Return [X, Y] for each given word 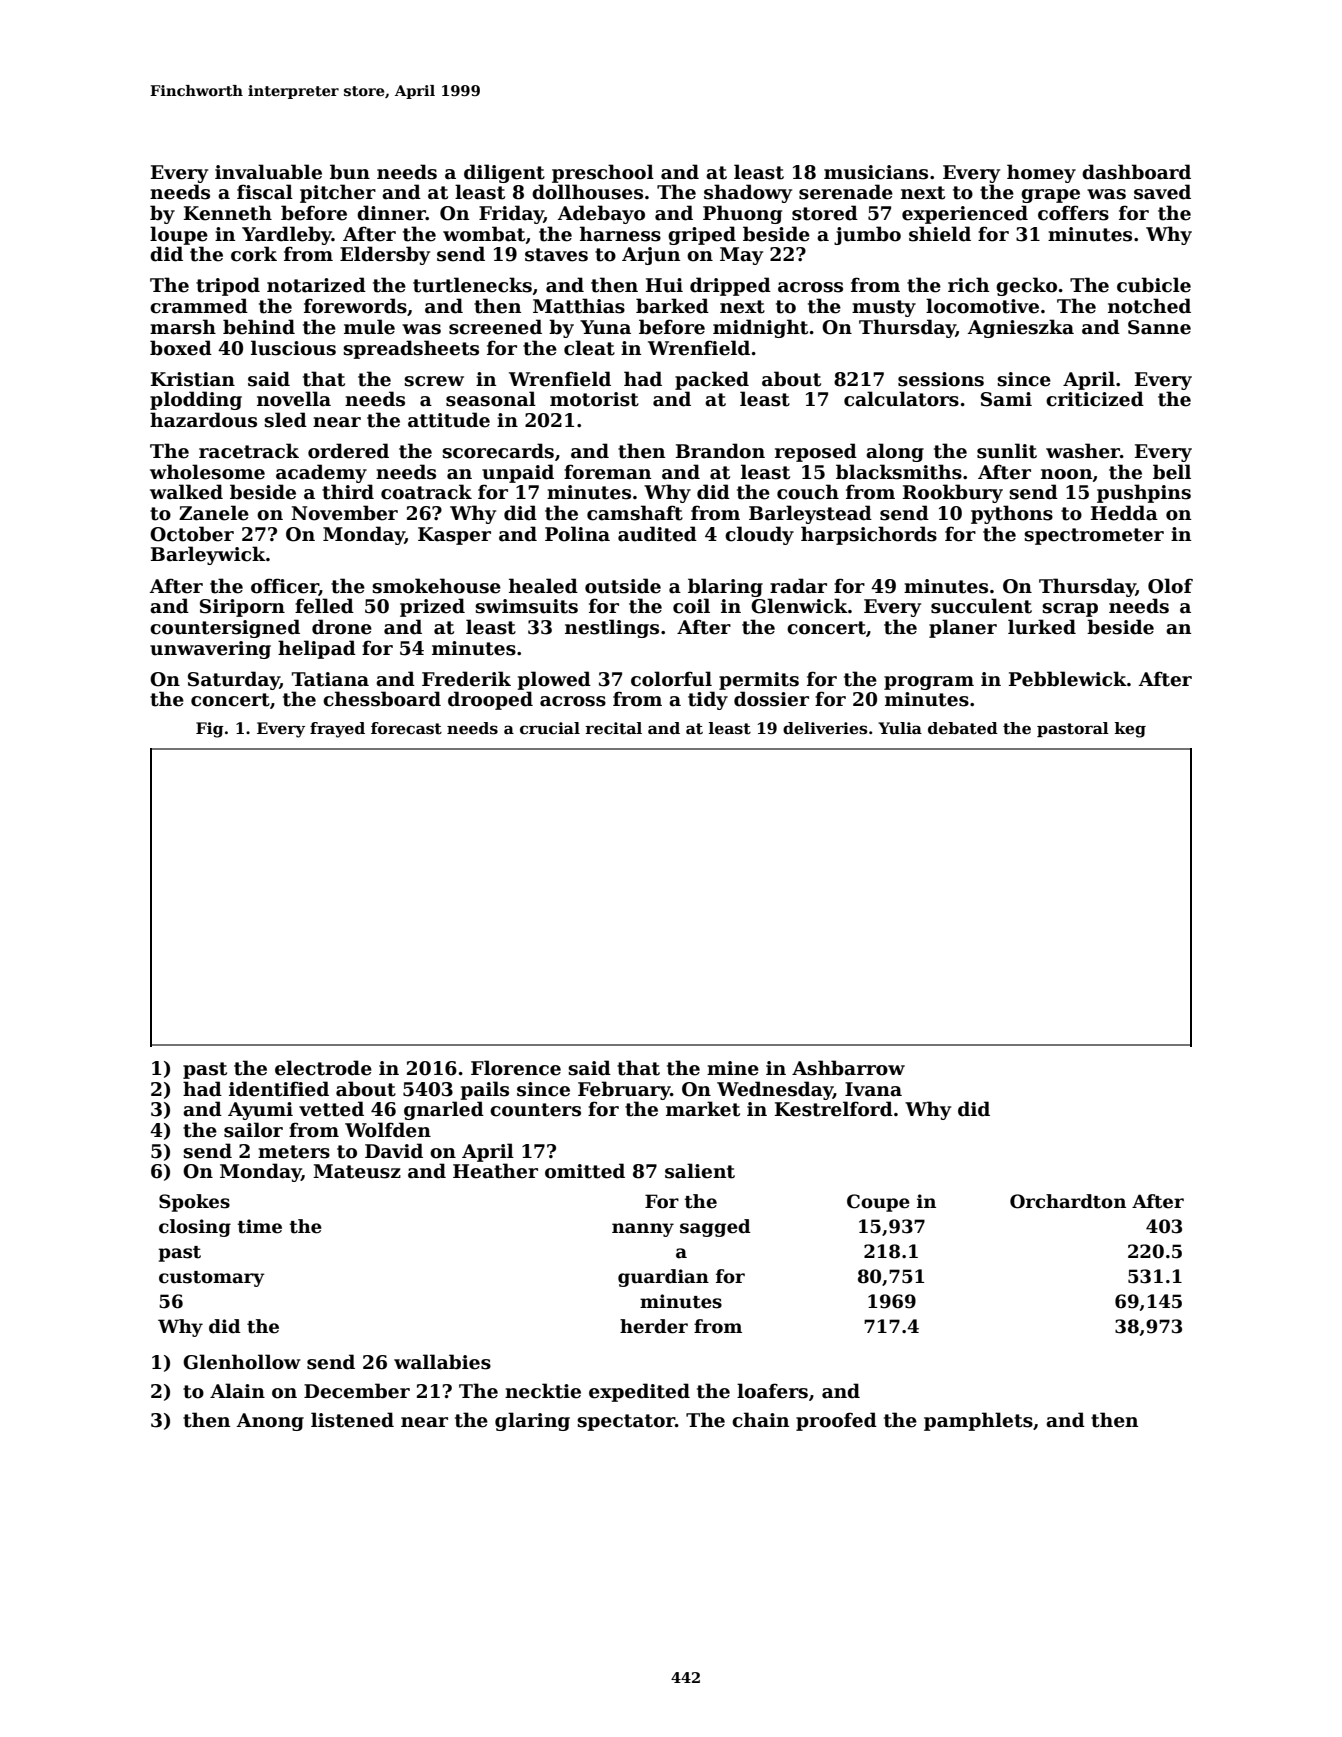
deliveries [825, 728]
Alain [237, 1391]
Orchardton [1068, 1201]
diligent [504, 173]
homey [1041, 173]
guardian [663, 1278]
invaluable [268, 172]
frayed [337, 730]
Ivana [873, 1089]
